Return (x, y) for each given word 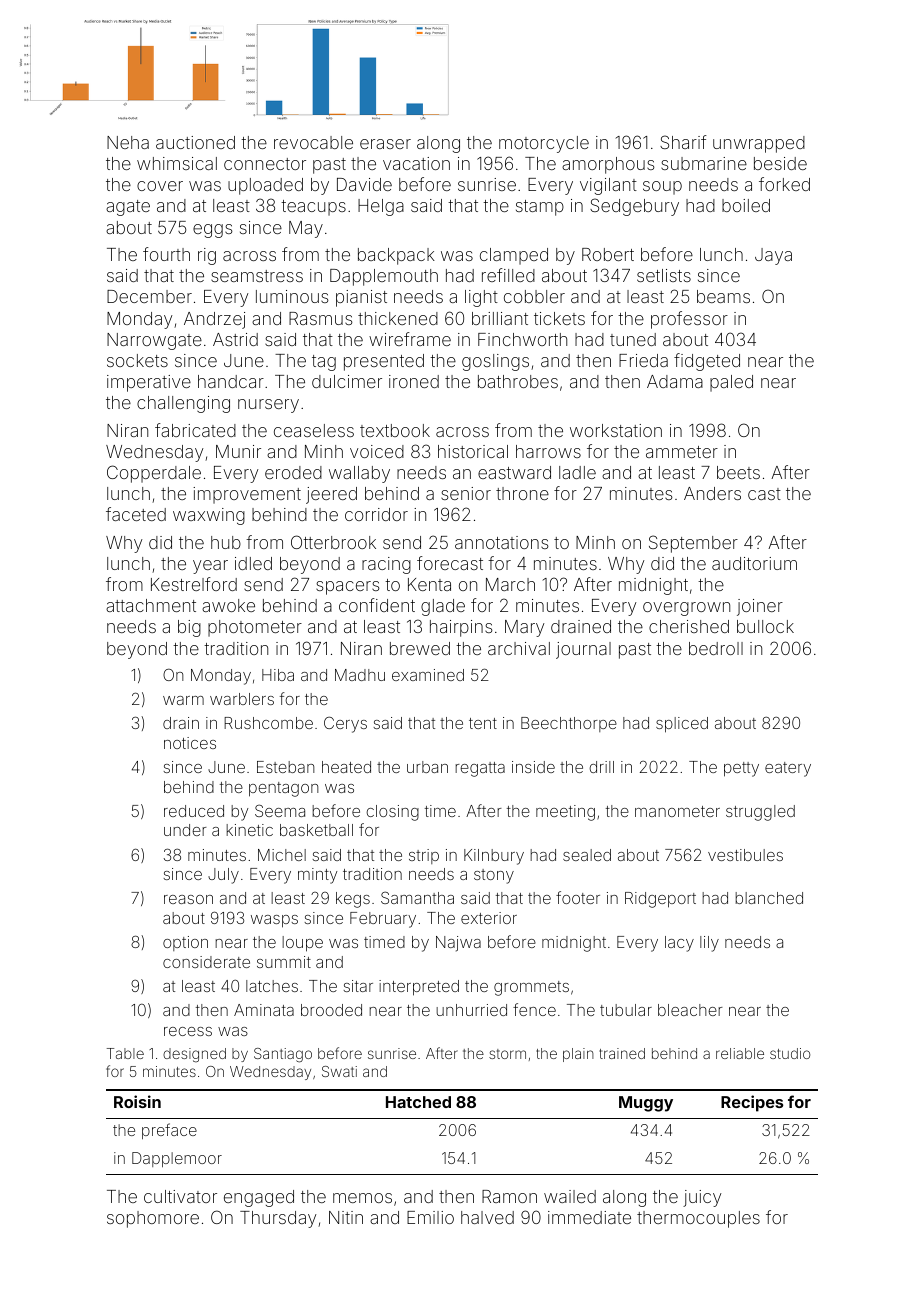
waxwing (209, 516)
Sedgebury (634, 207)
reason (188, 899)
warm (183, 700)
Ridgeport (660, 900)
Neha (128, 142)
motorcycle (544, 144)
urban (427, 767)
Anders (712, 493)
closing (392, 813)
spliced (682, 725)
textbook (395, 430)
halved (487, 1217)
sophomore (153, 1219)
